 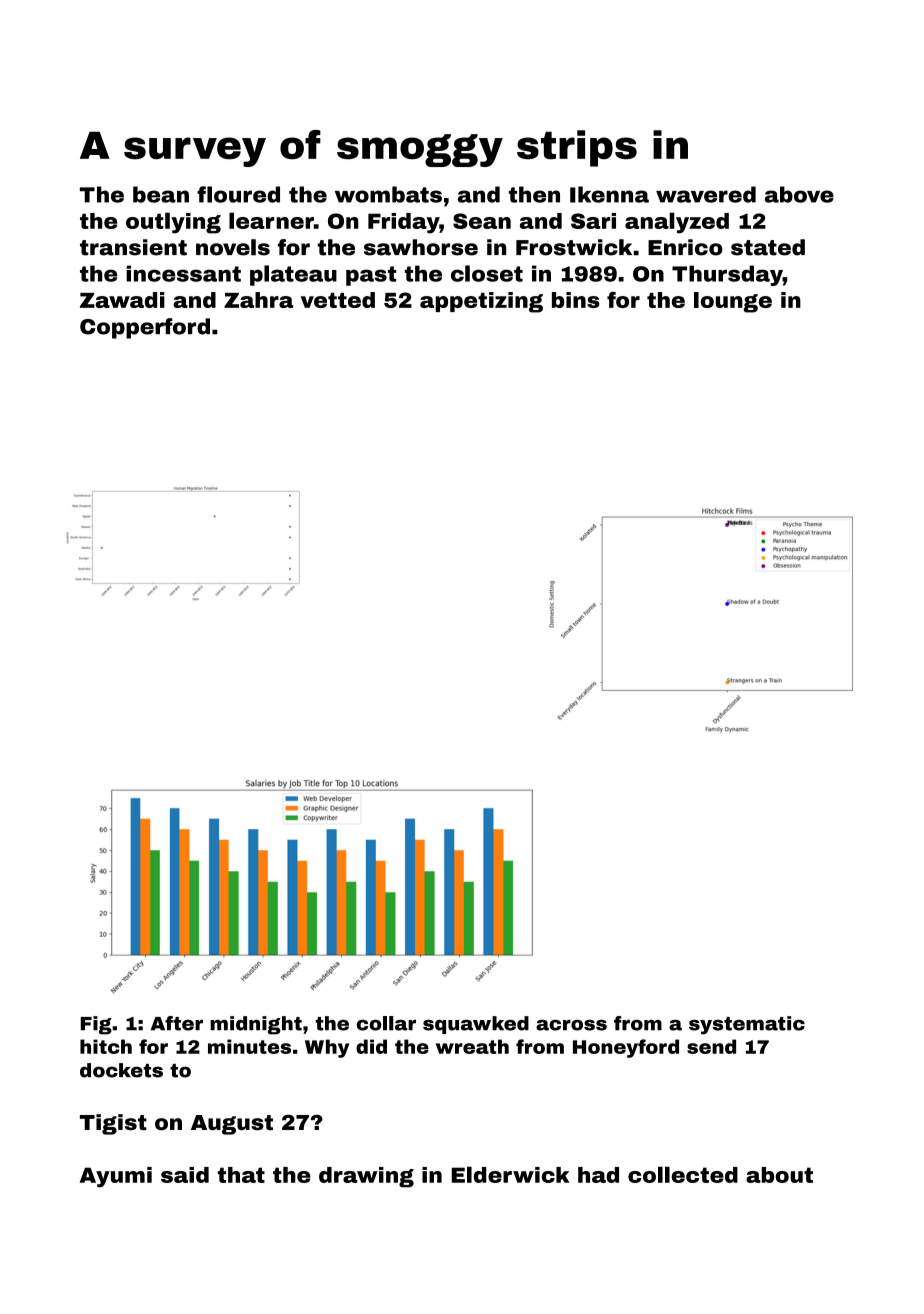 I want to click on After, so click(x=177, y=1023).
